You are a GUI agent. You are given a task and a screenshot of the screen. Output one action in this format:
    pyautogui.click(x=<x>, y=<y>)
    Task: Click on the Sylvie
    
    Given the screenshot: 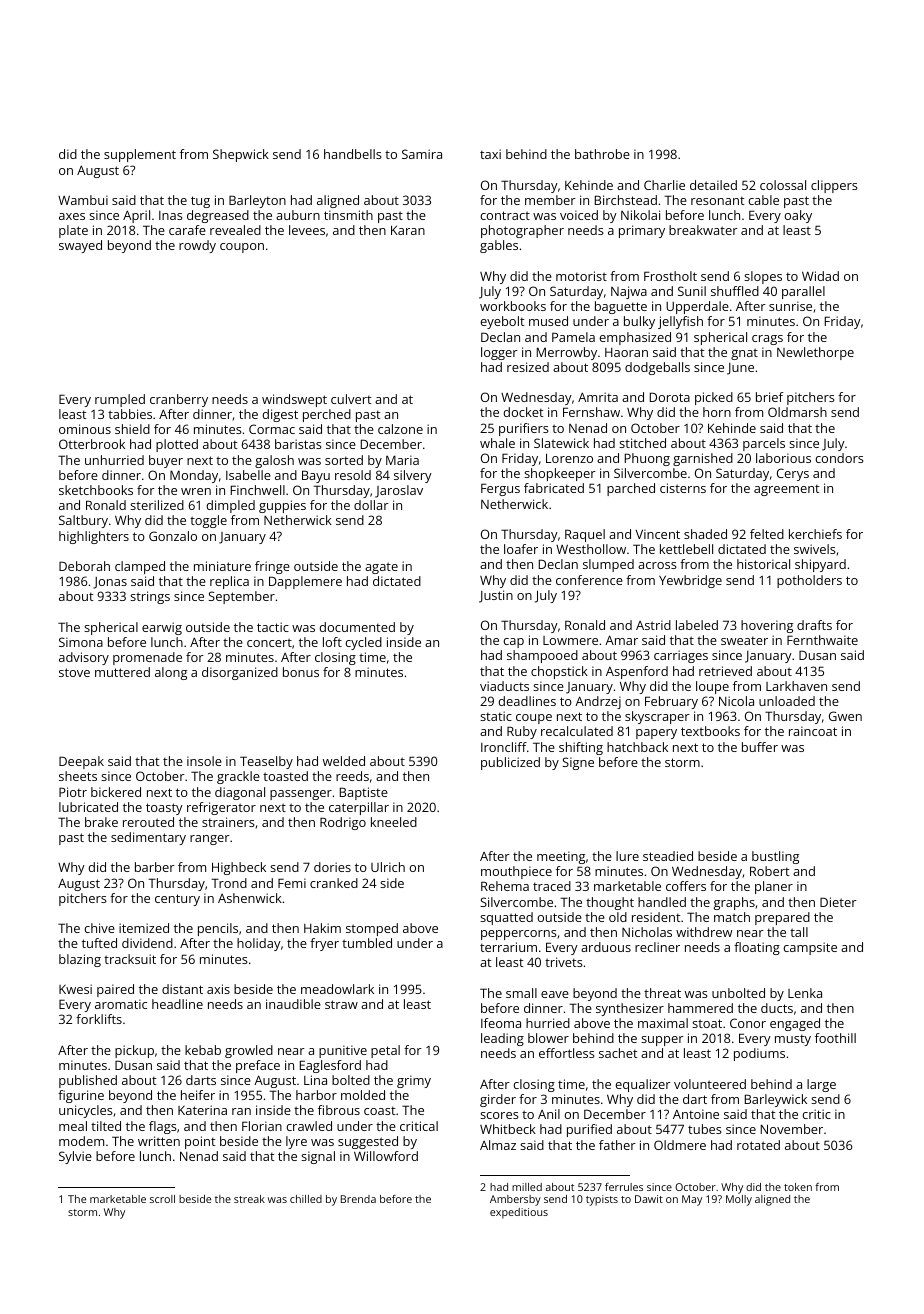 What is the action you would take?
    pyautogui.click(x=75, y=1157)
